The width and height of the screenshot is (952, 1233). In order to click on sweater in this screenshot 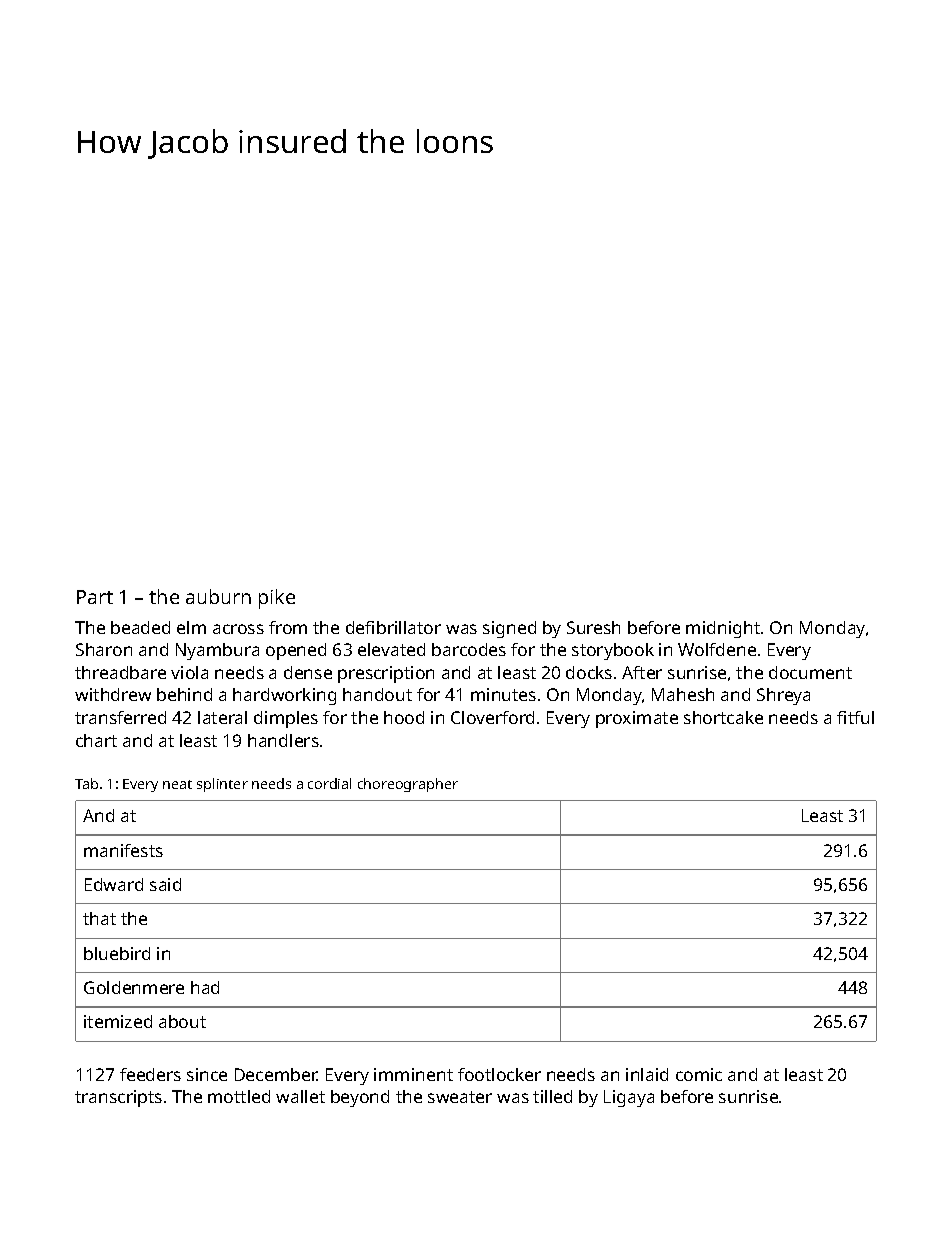, I will do `click(460, 1097)`.
